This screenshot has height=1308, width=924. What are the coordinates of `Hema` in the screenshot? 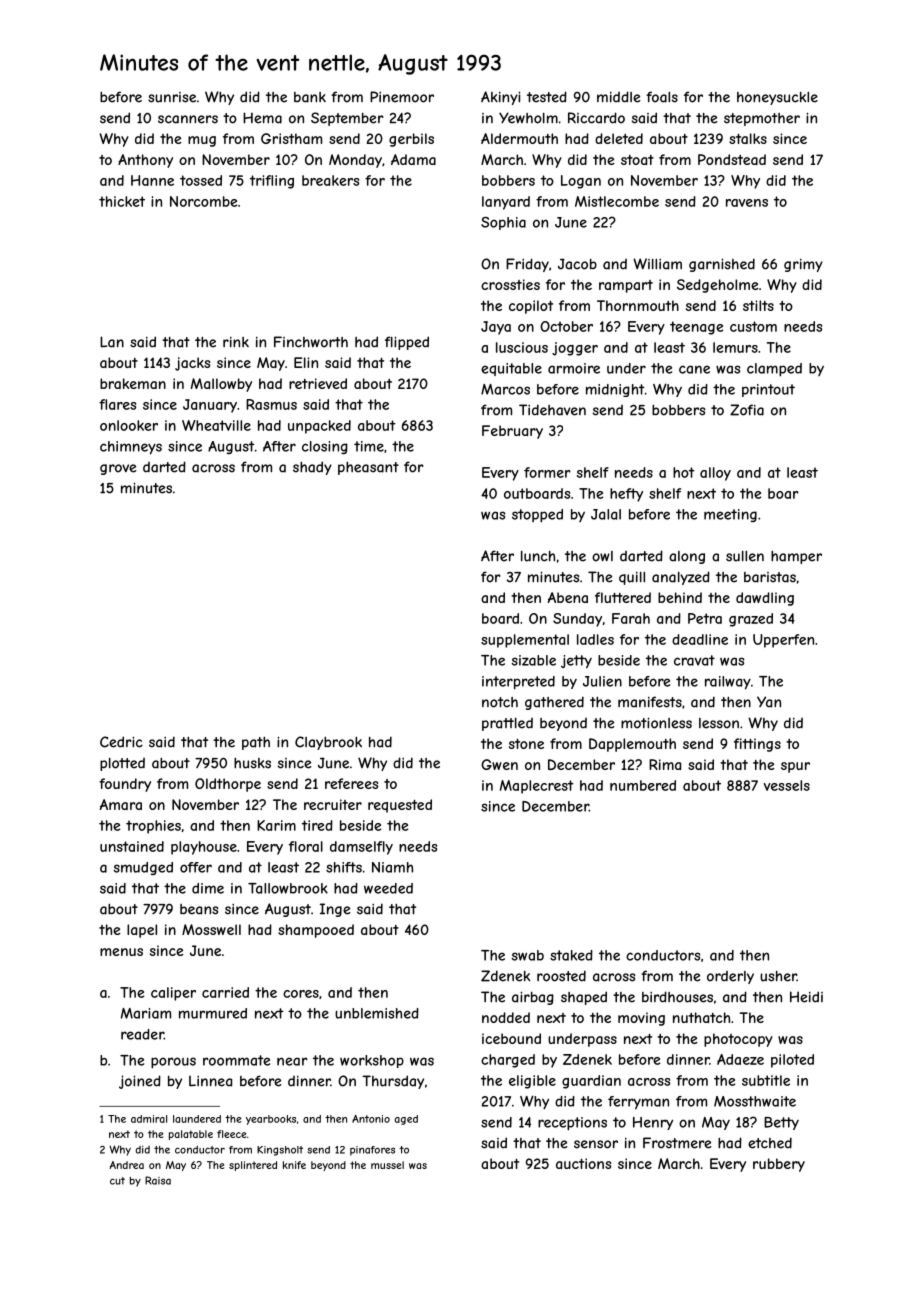 It's located at (262, 118).
